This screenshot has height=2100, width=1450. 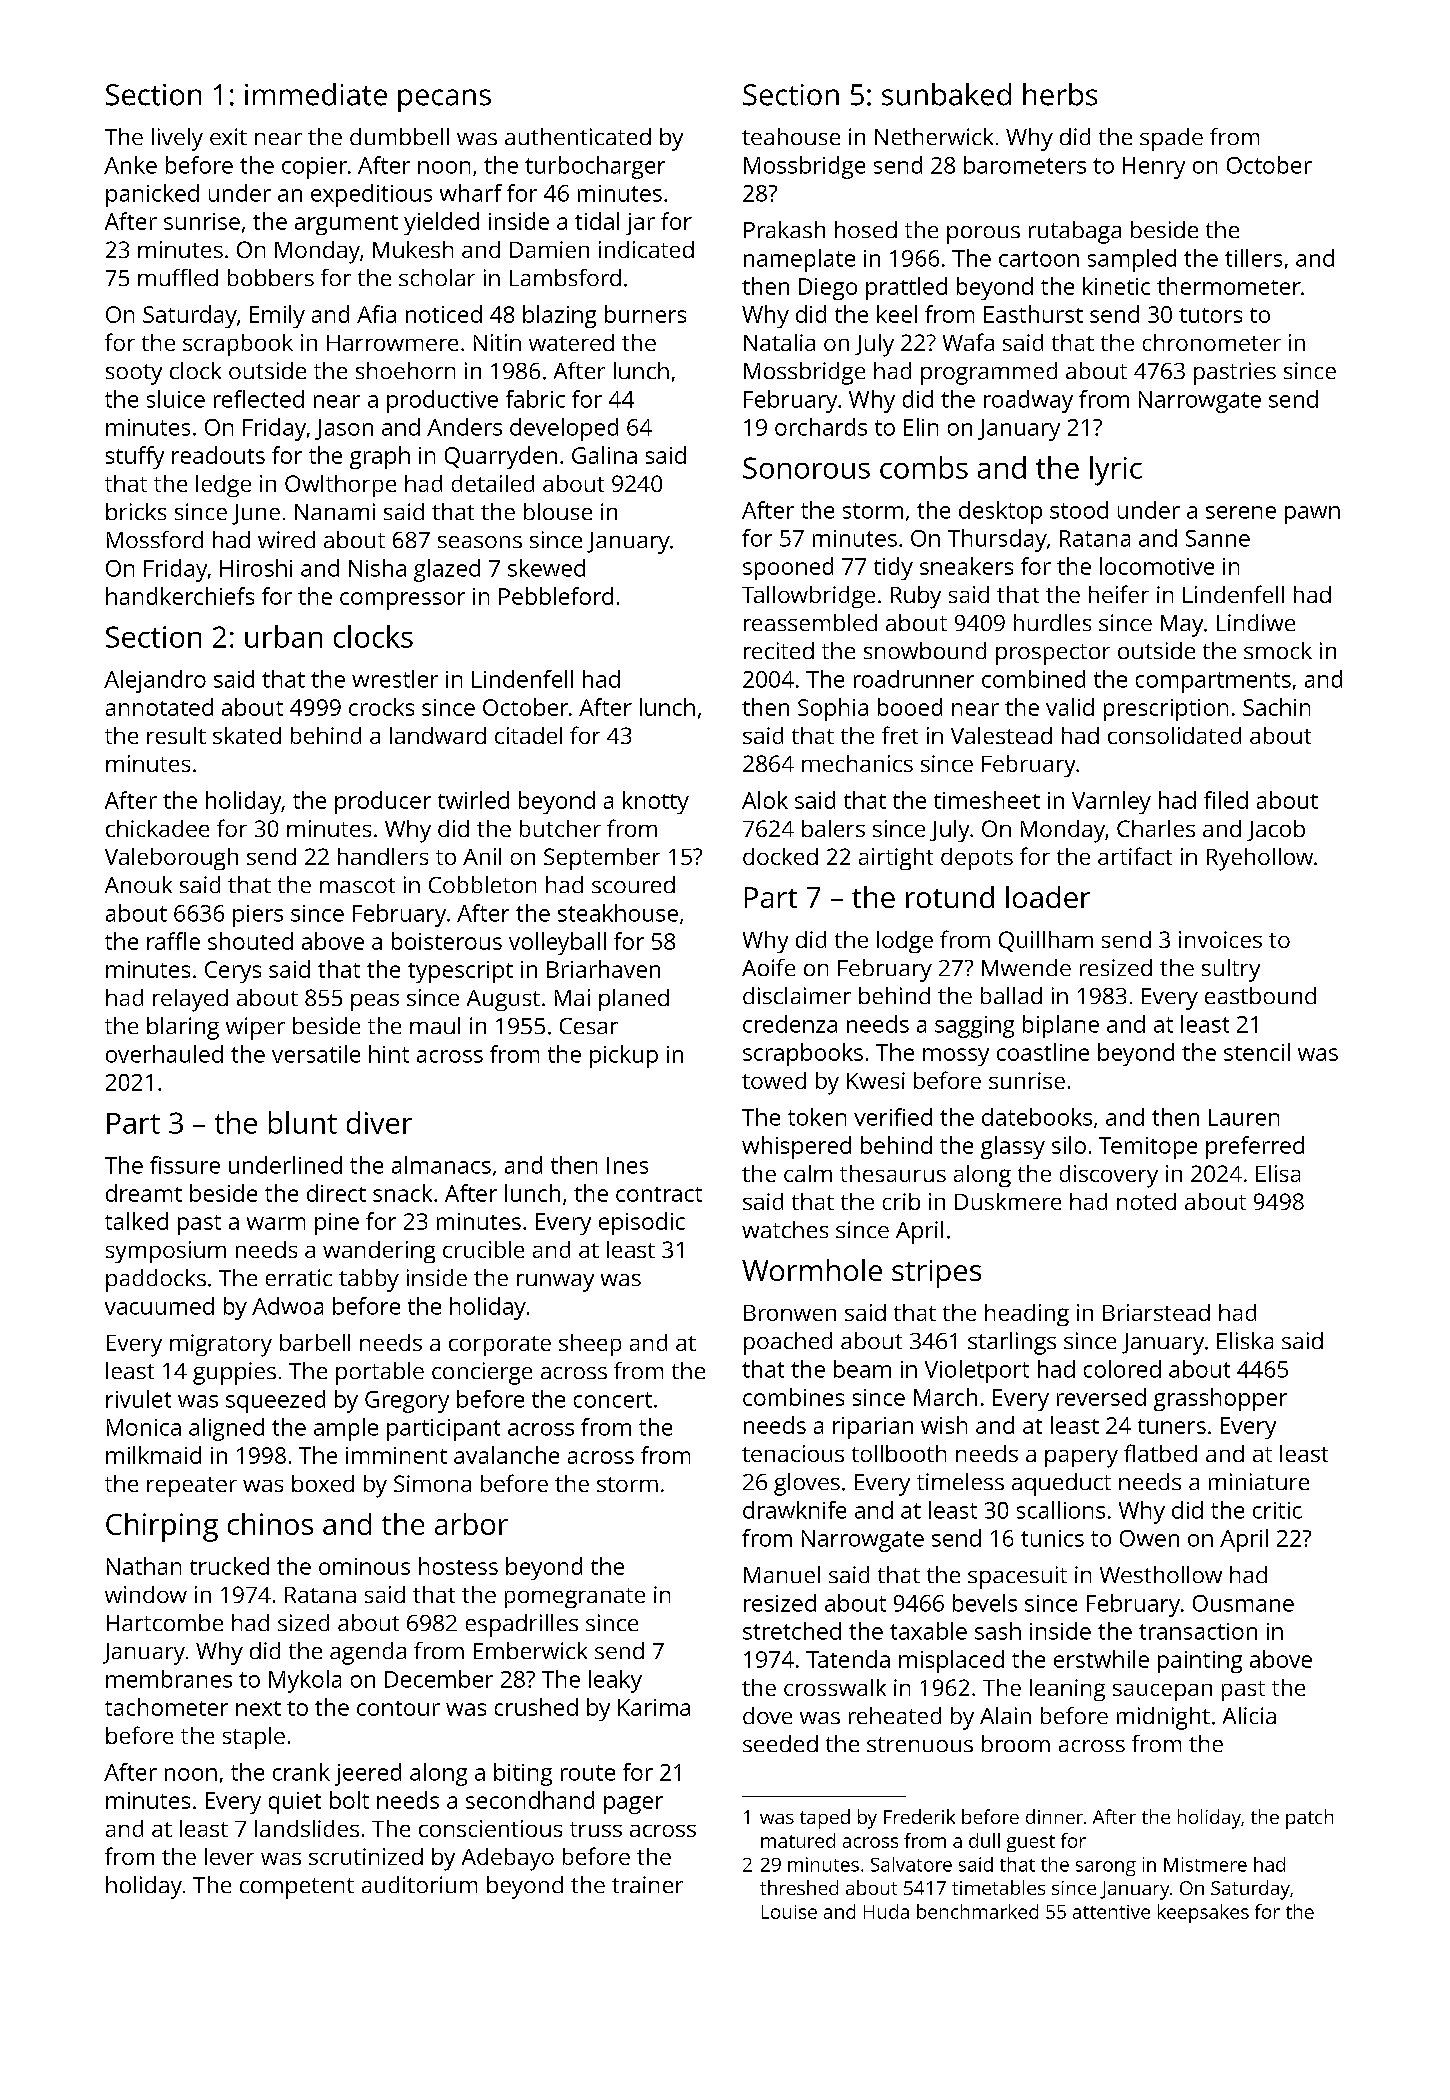 What do you see at coordinates (556, 596) in the screenshot?
I see `Pebbleford` at bounding box center [556, 596].
